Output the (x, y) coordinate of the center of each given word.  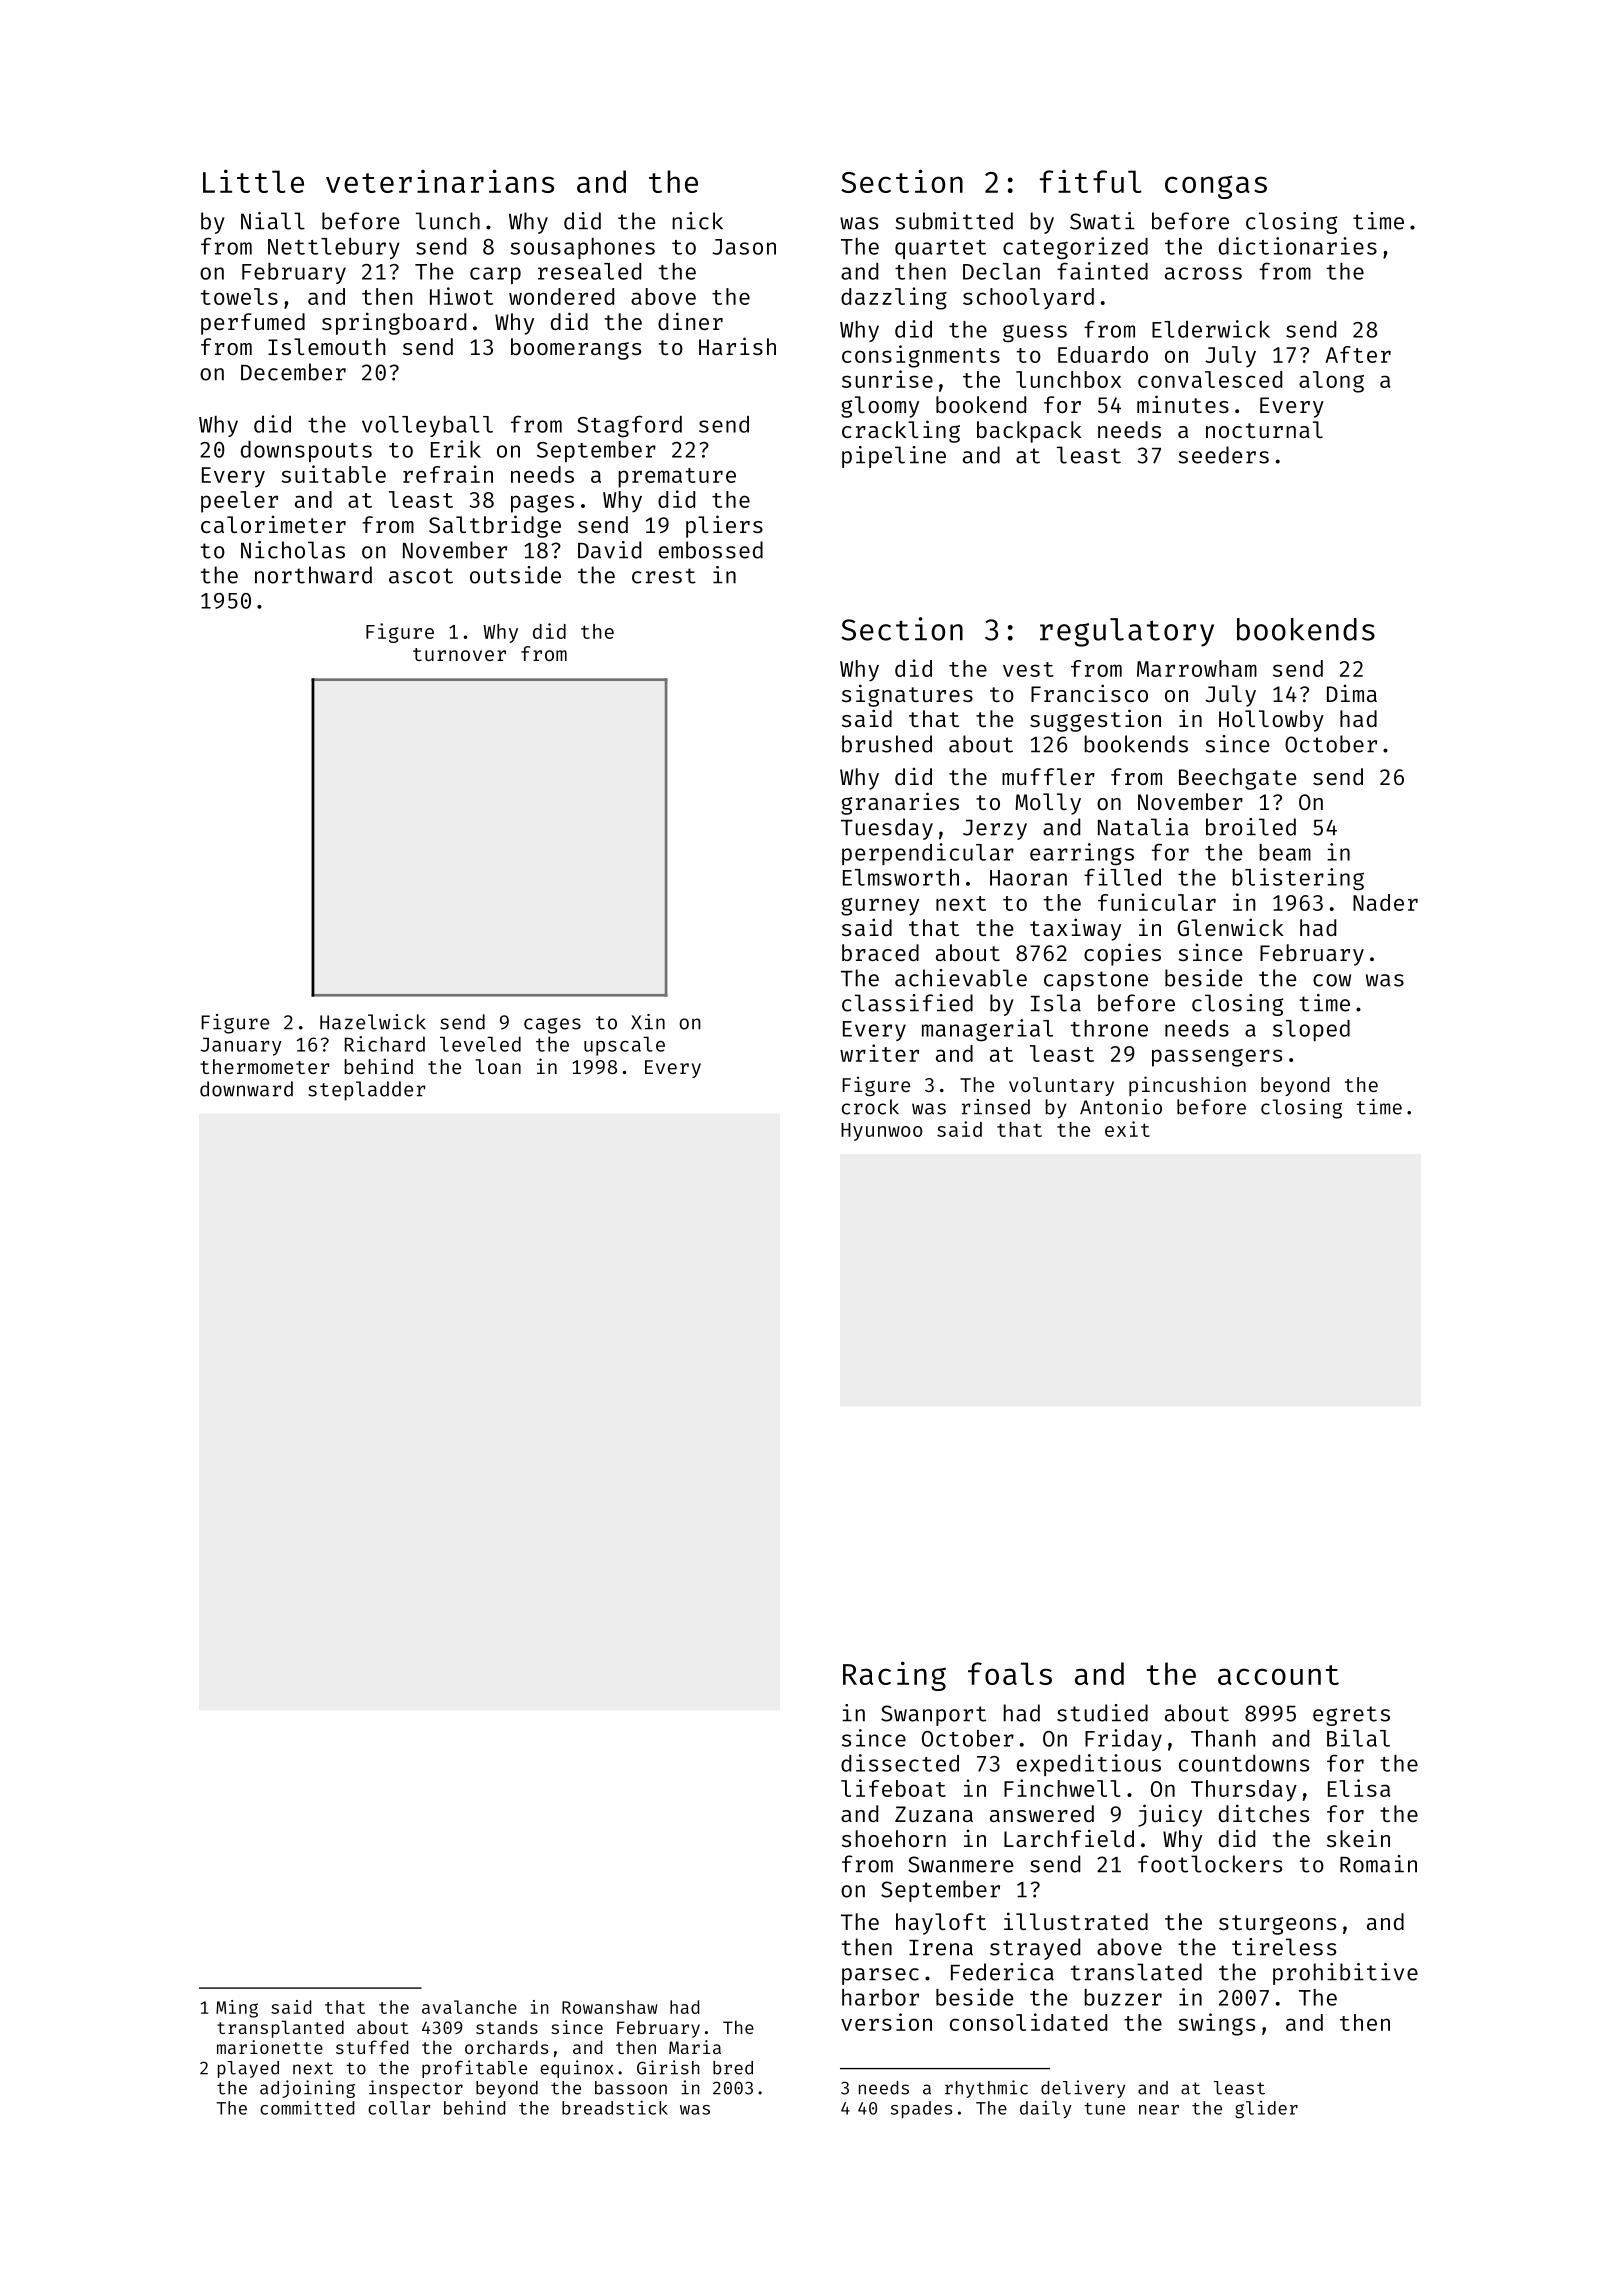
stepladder (367, 1091)
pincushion (1187, 1086)
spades (921, 2109)
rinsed (996, 1107)
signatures (907, 695)
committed (307, 2107)
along (1331, 382)
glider (1266, 2109)
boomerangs (576, 349)
